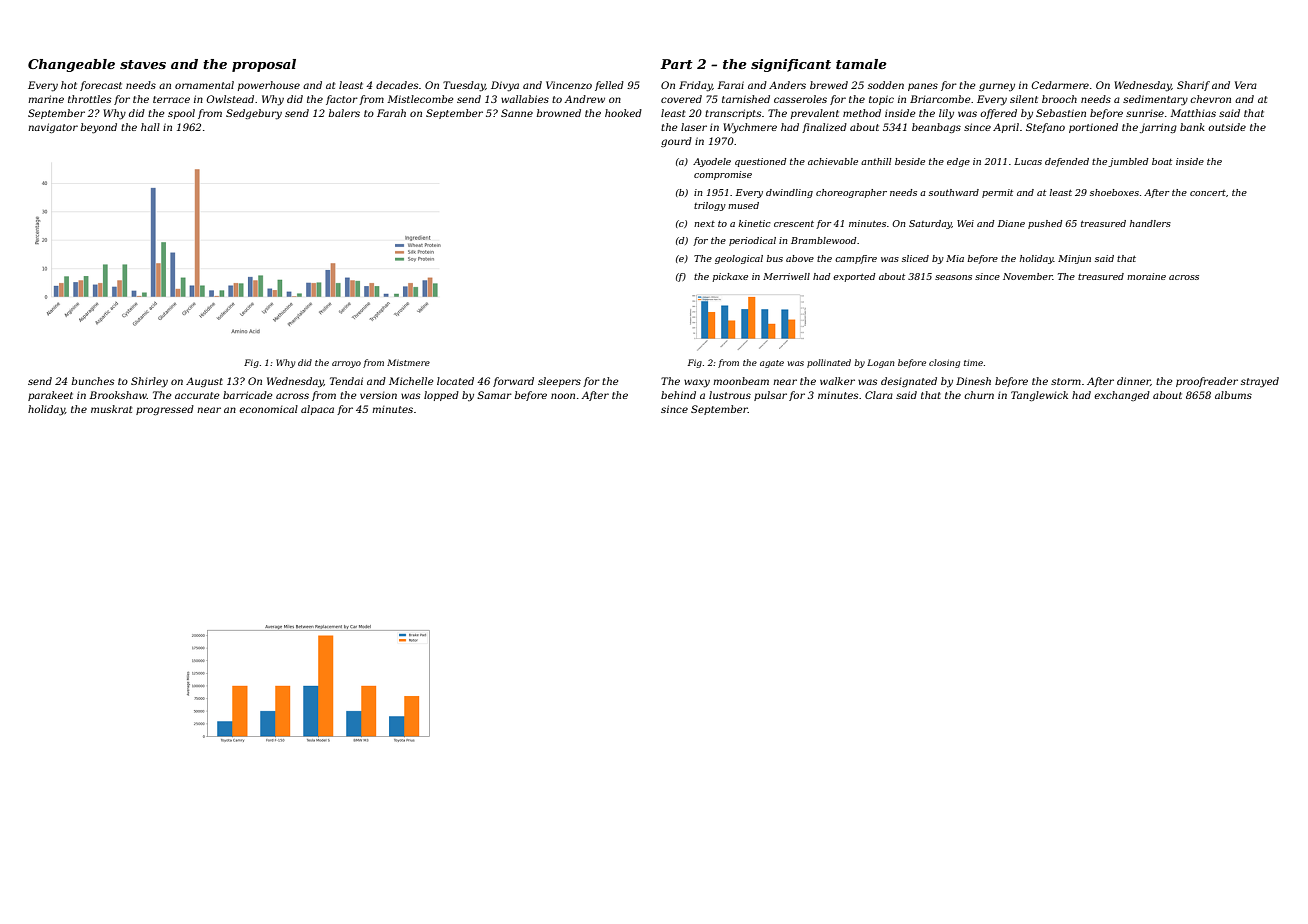 This image has height=924, width=1308. Describe the element at coordinates (346, 364) in the image. I see `arroyo` at that location.
